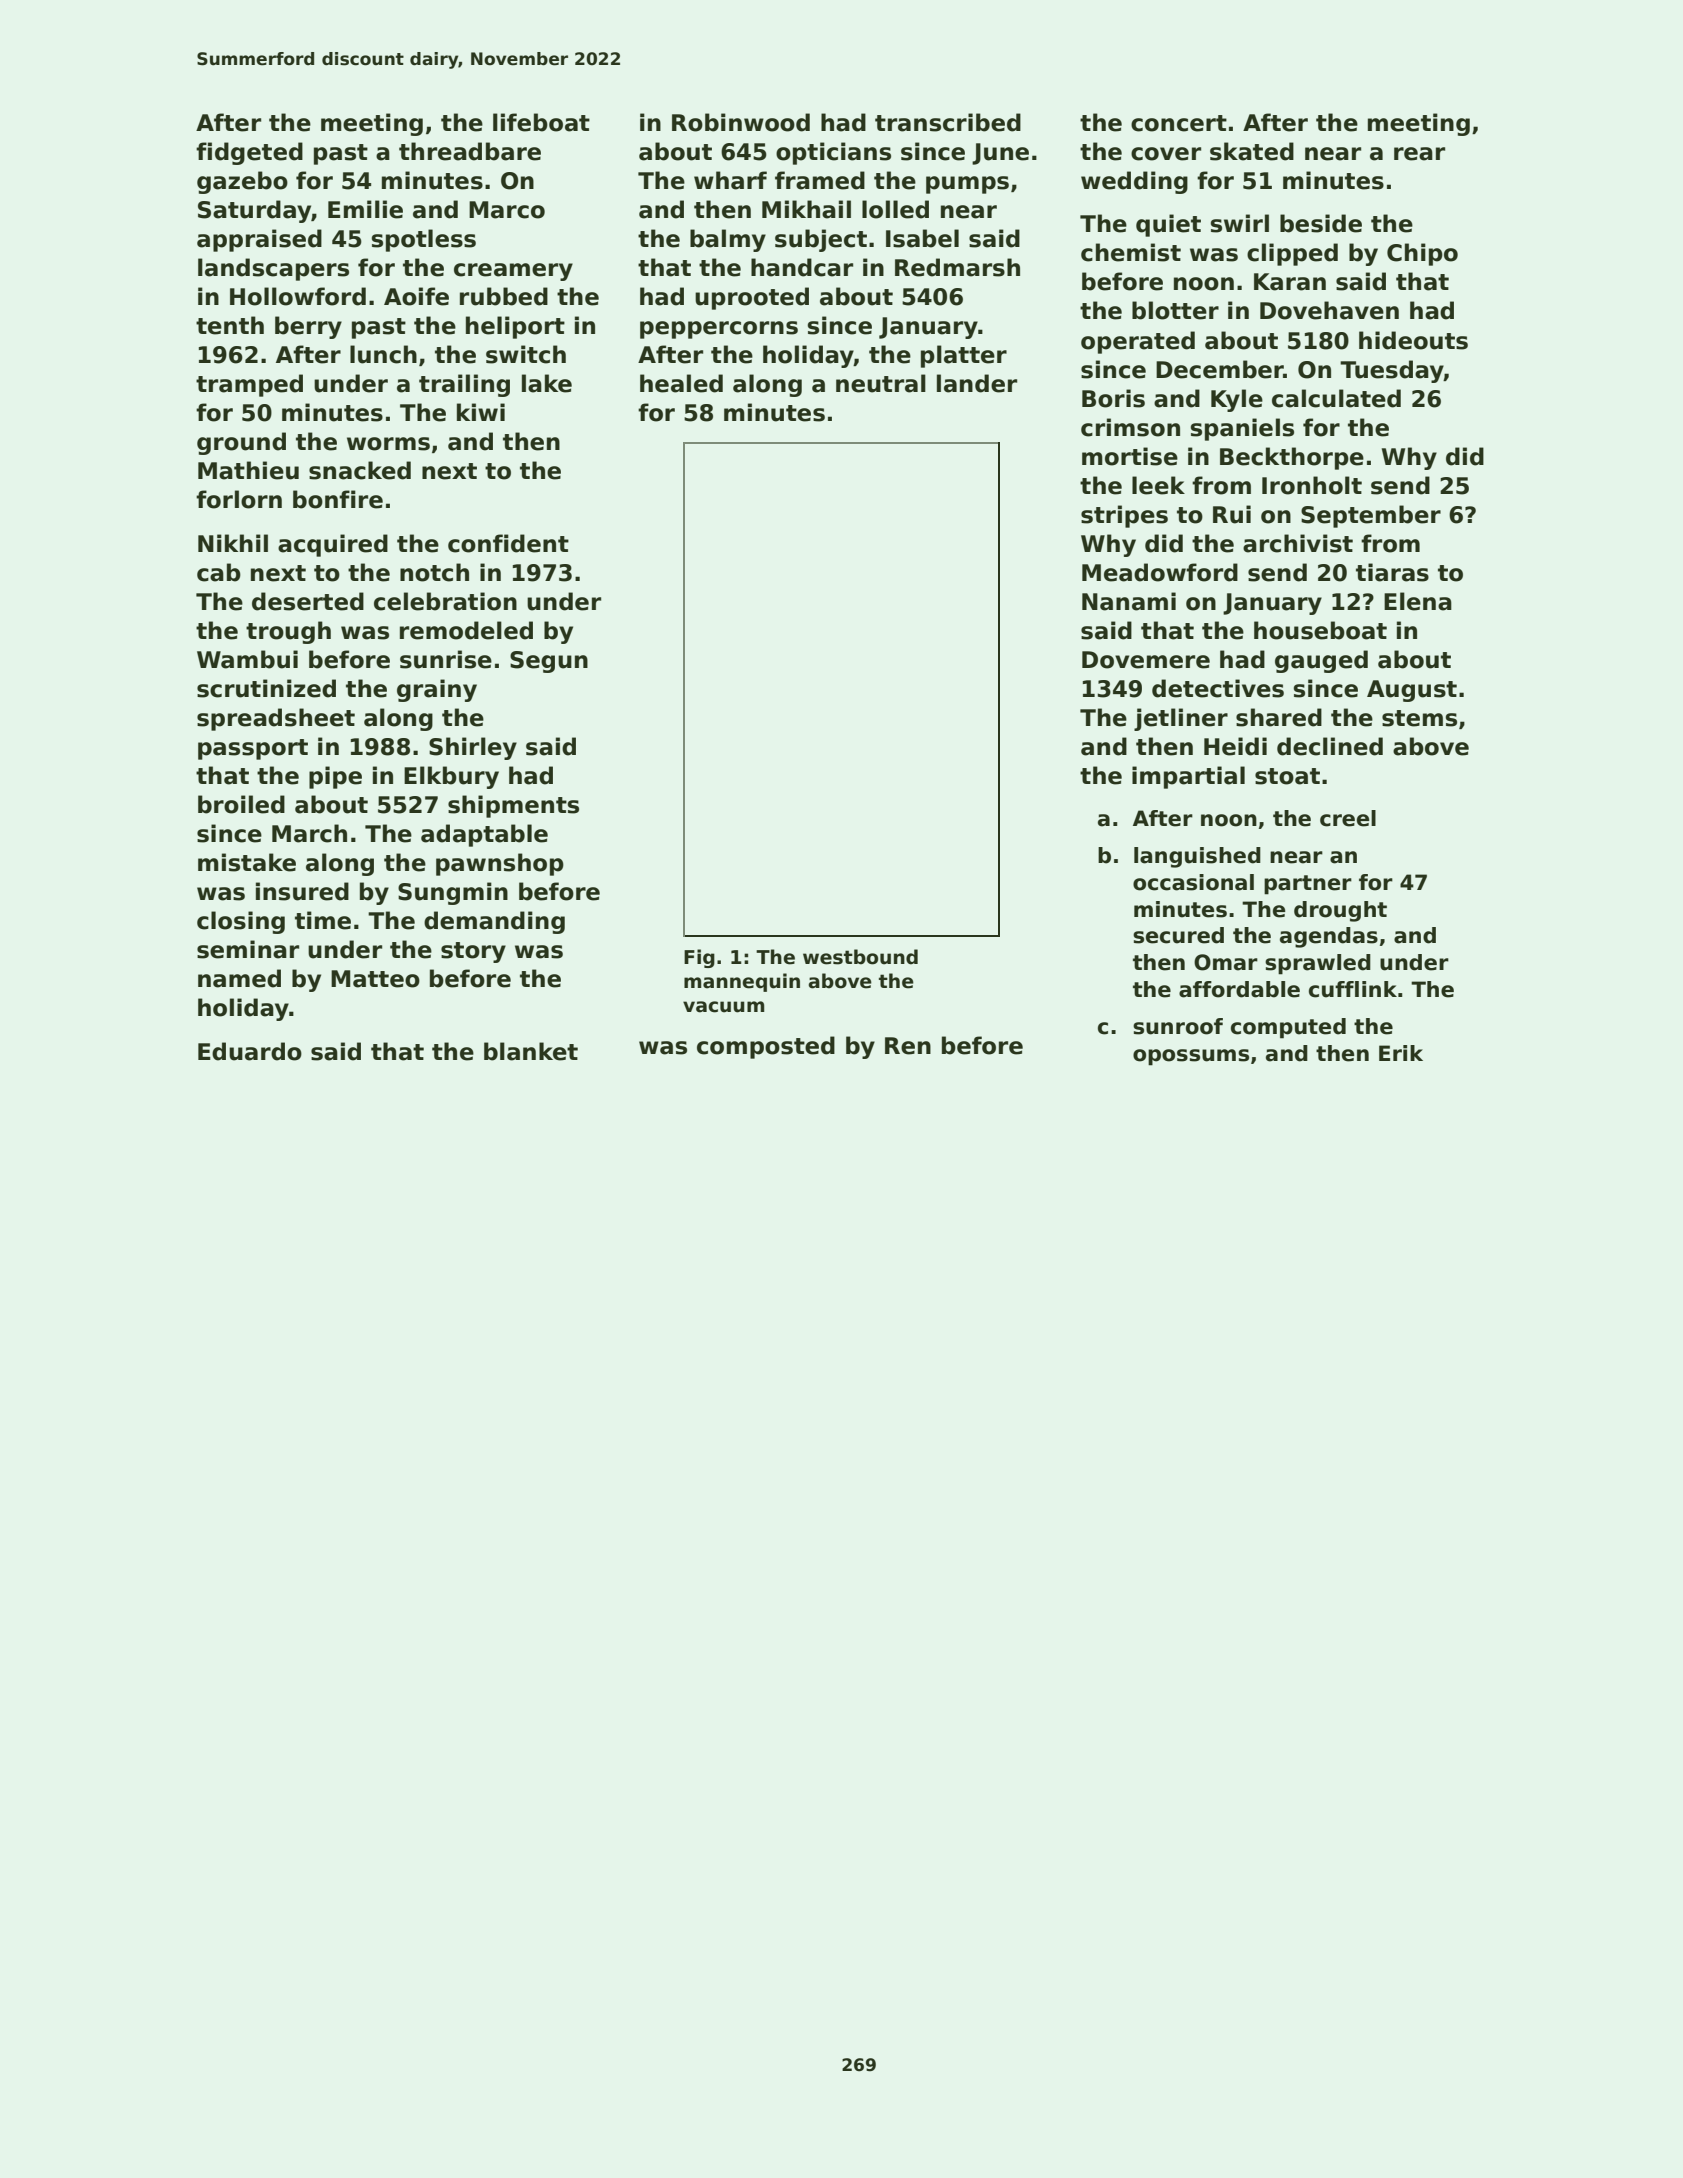  What do you see at coordinates (1392, 371) in the document?
I see `Tuesday` at bounding box center [1392, 371].
